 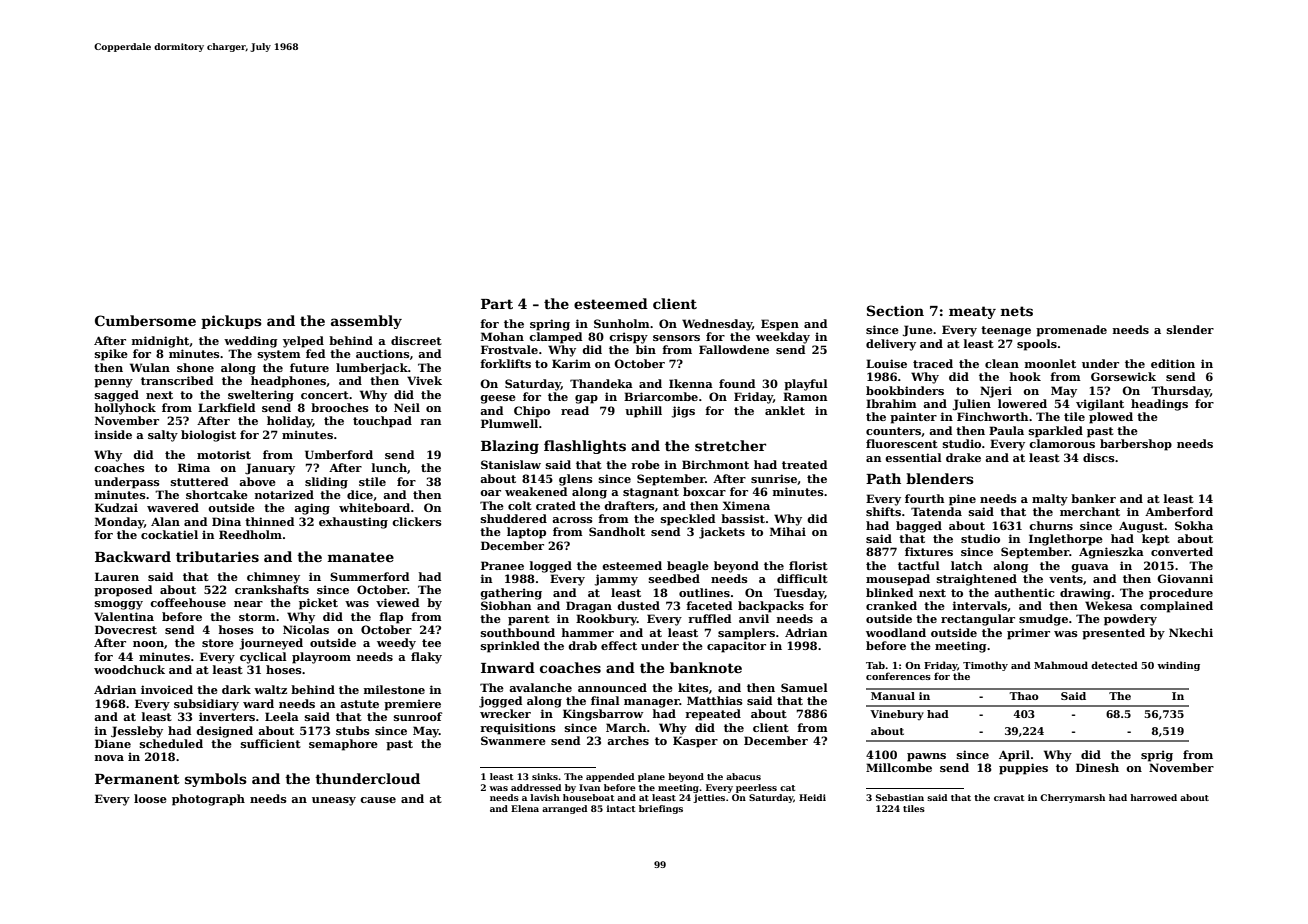 What do you see at coordinates (783, 338) in the image?
I see `weekday` at bounding box center [783, 338].
